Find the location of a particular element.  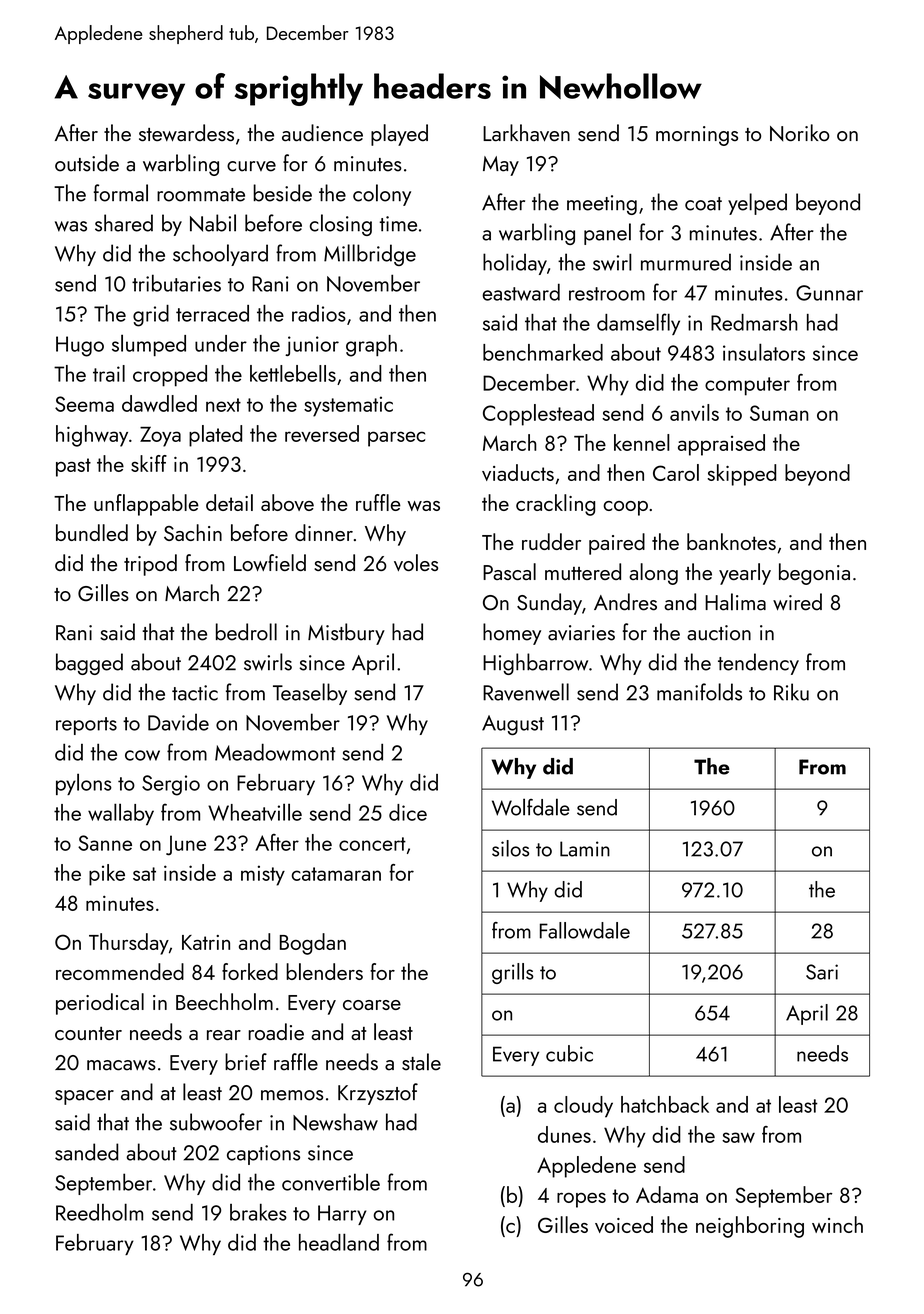

sanded is located at coordinates (86, 1152).
